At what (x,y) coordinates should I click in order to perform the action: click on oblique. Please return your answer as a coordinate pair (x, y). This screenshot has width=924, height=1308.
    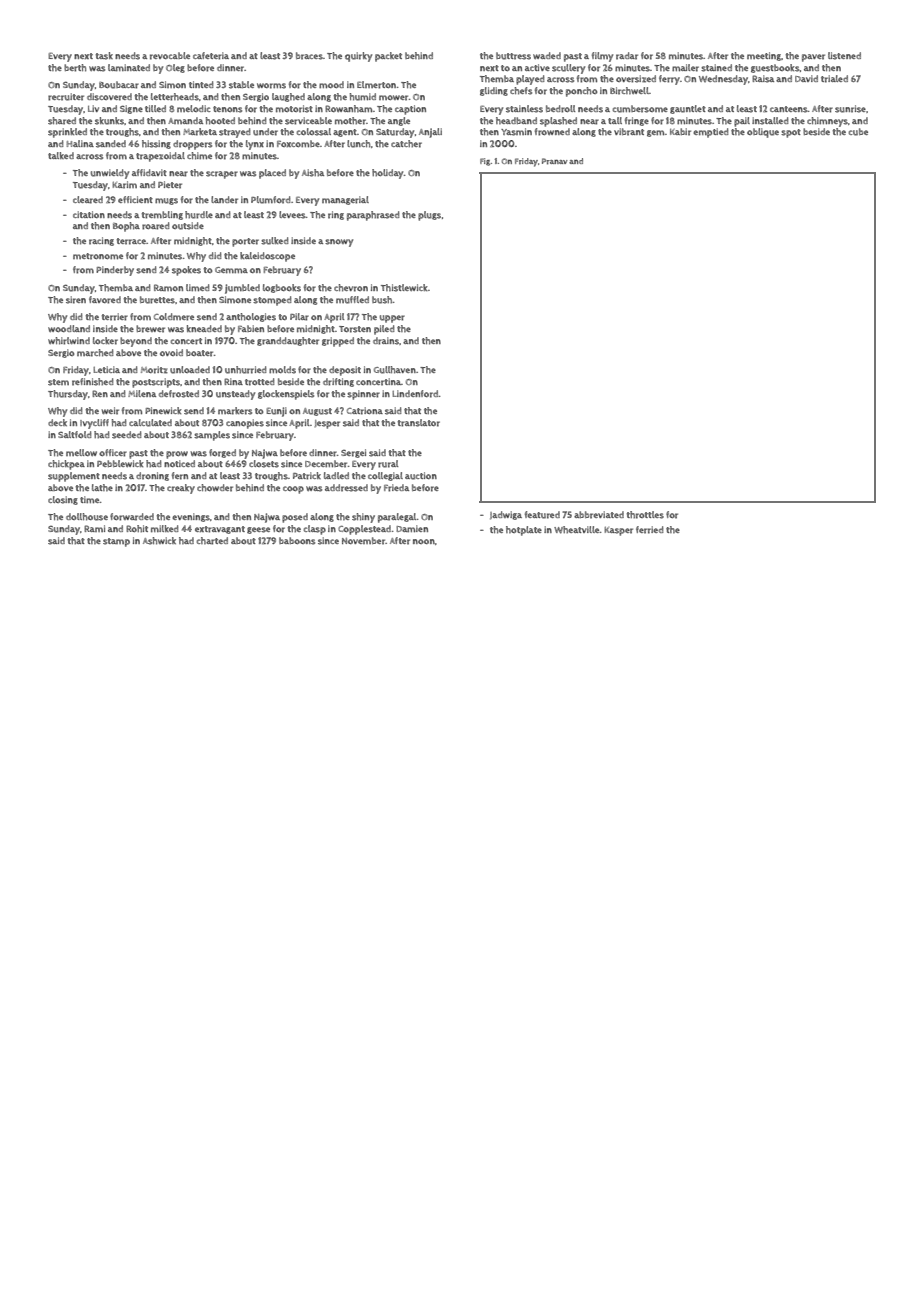
    Looking at the image, I should click on (763, 133).
